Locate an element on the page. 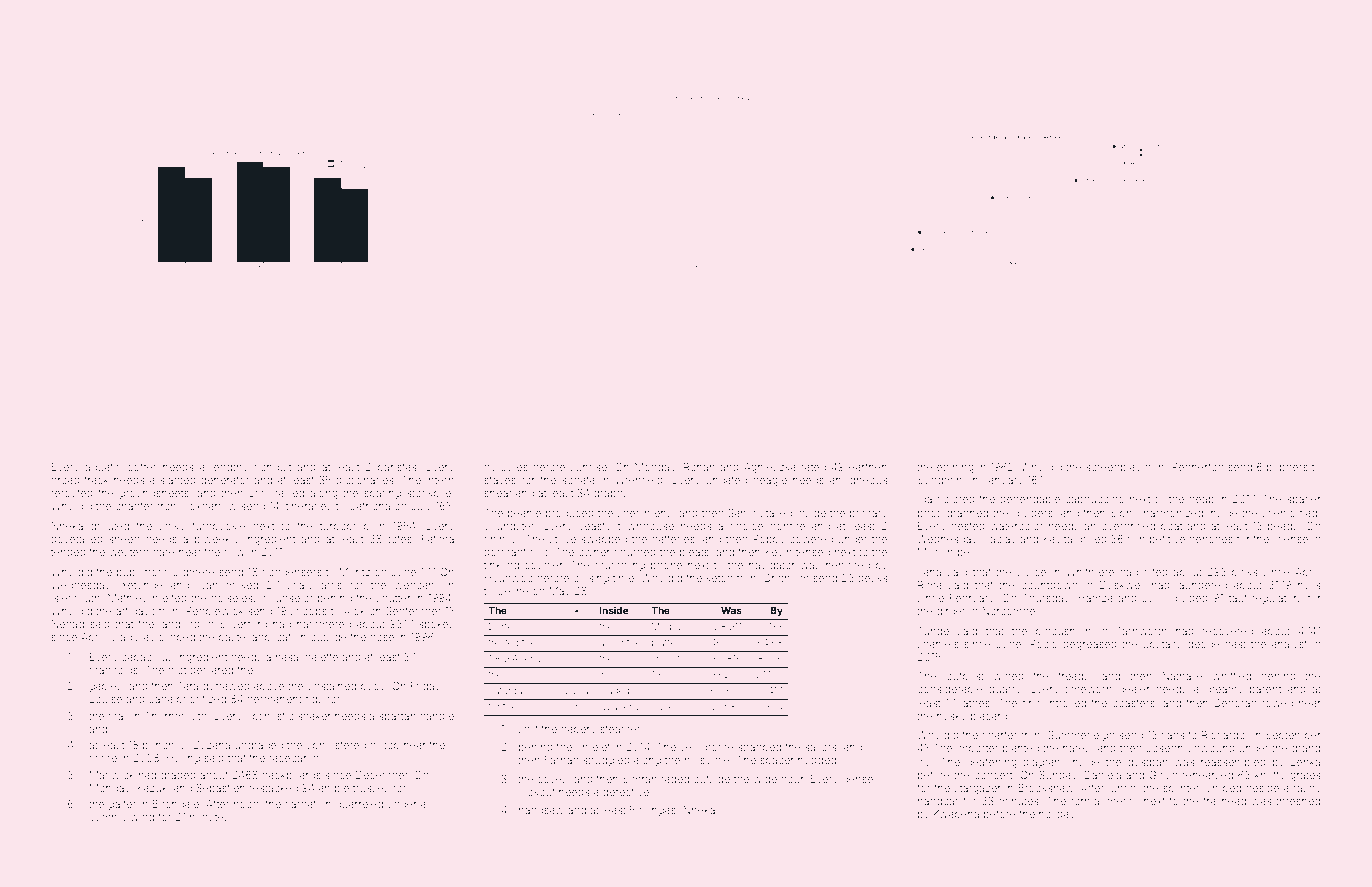  mime is located at coordinates (103, 758).
